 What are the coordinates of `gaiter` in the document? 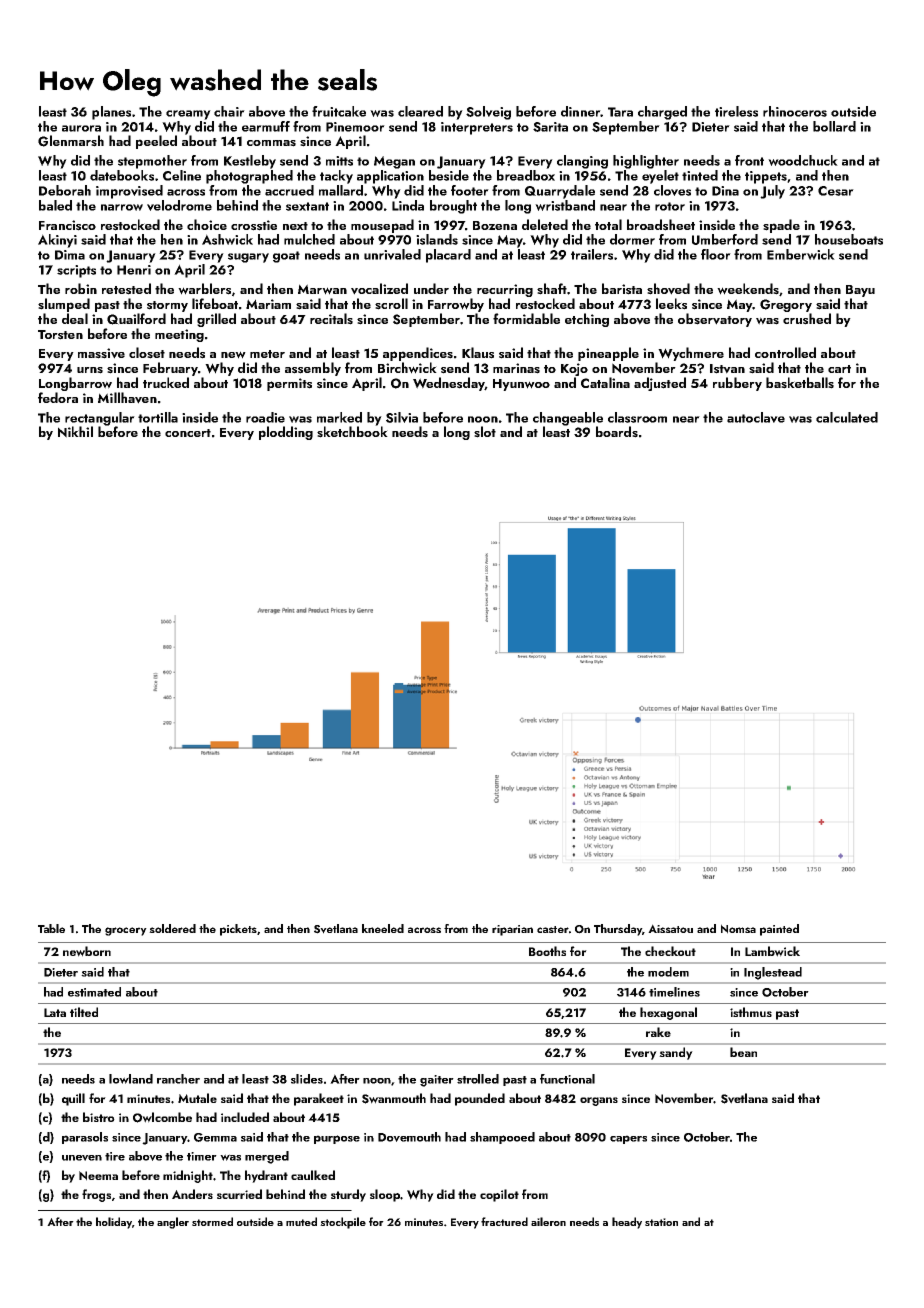 It's located at (437, 1081).
